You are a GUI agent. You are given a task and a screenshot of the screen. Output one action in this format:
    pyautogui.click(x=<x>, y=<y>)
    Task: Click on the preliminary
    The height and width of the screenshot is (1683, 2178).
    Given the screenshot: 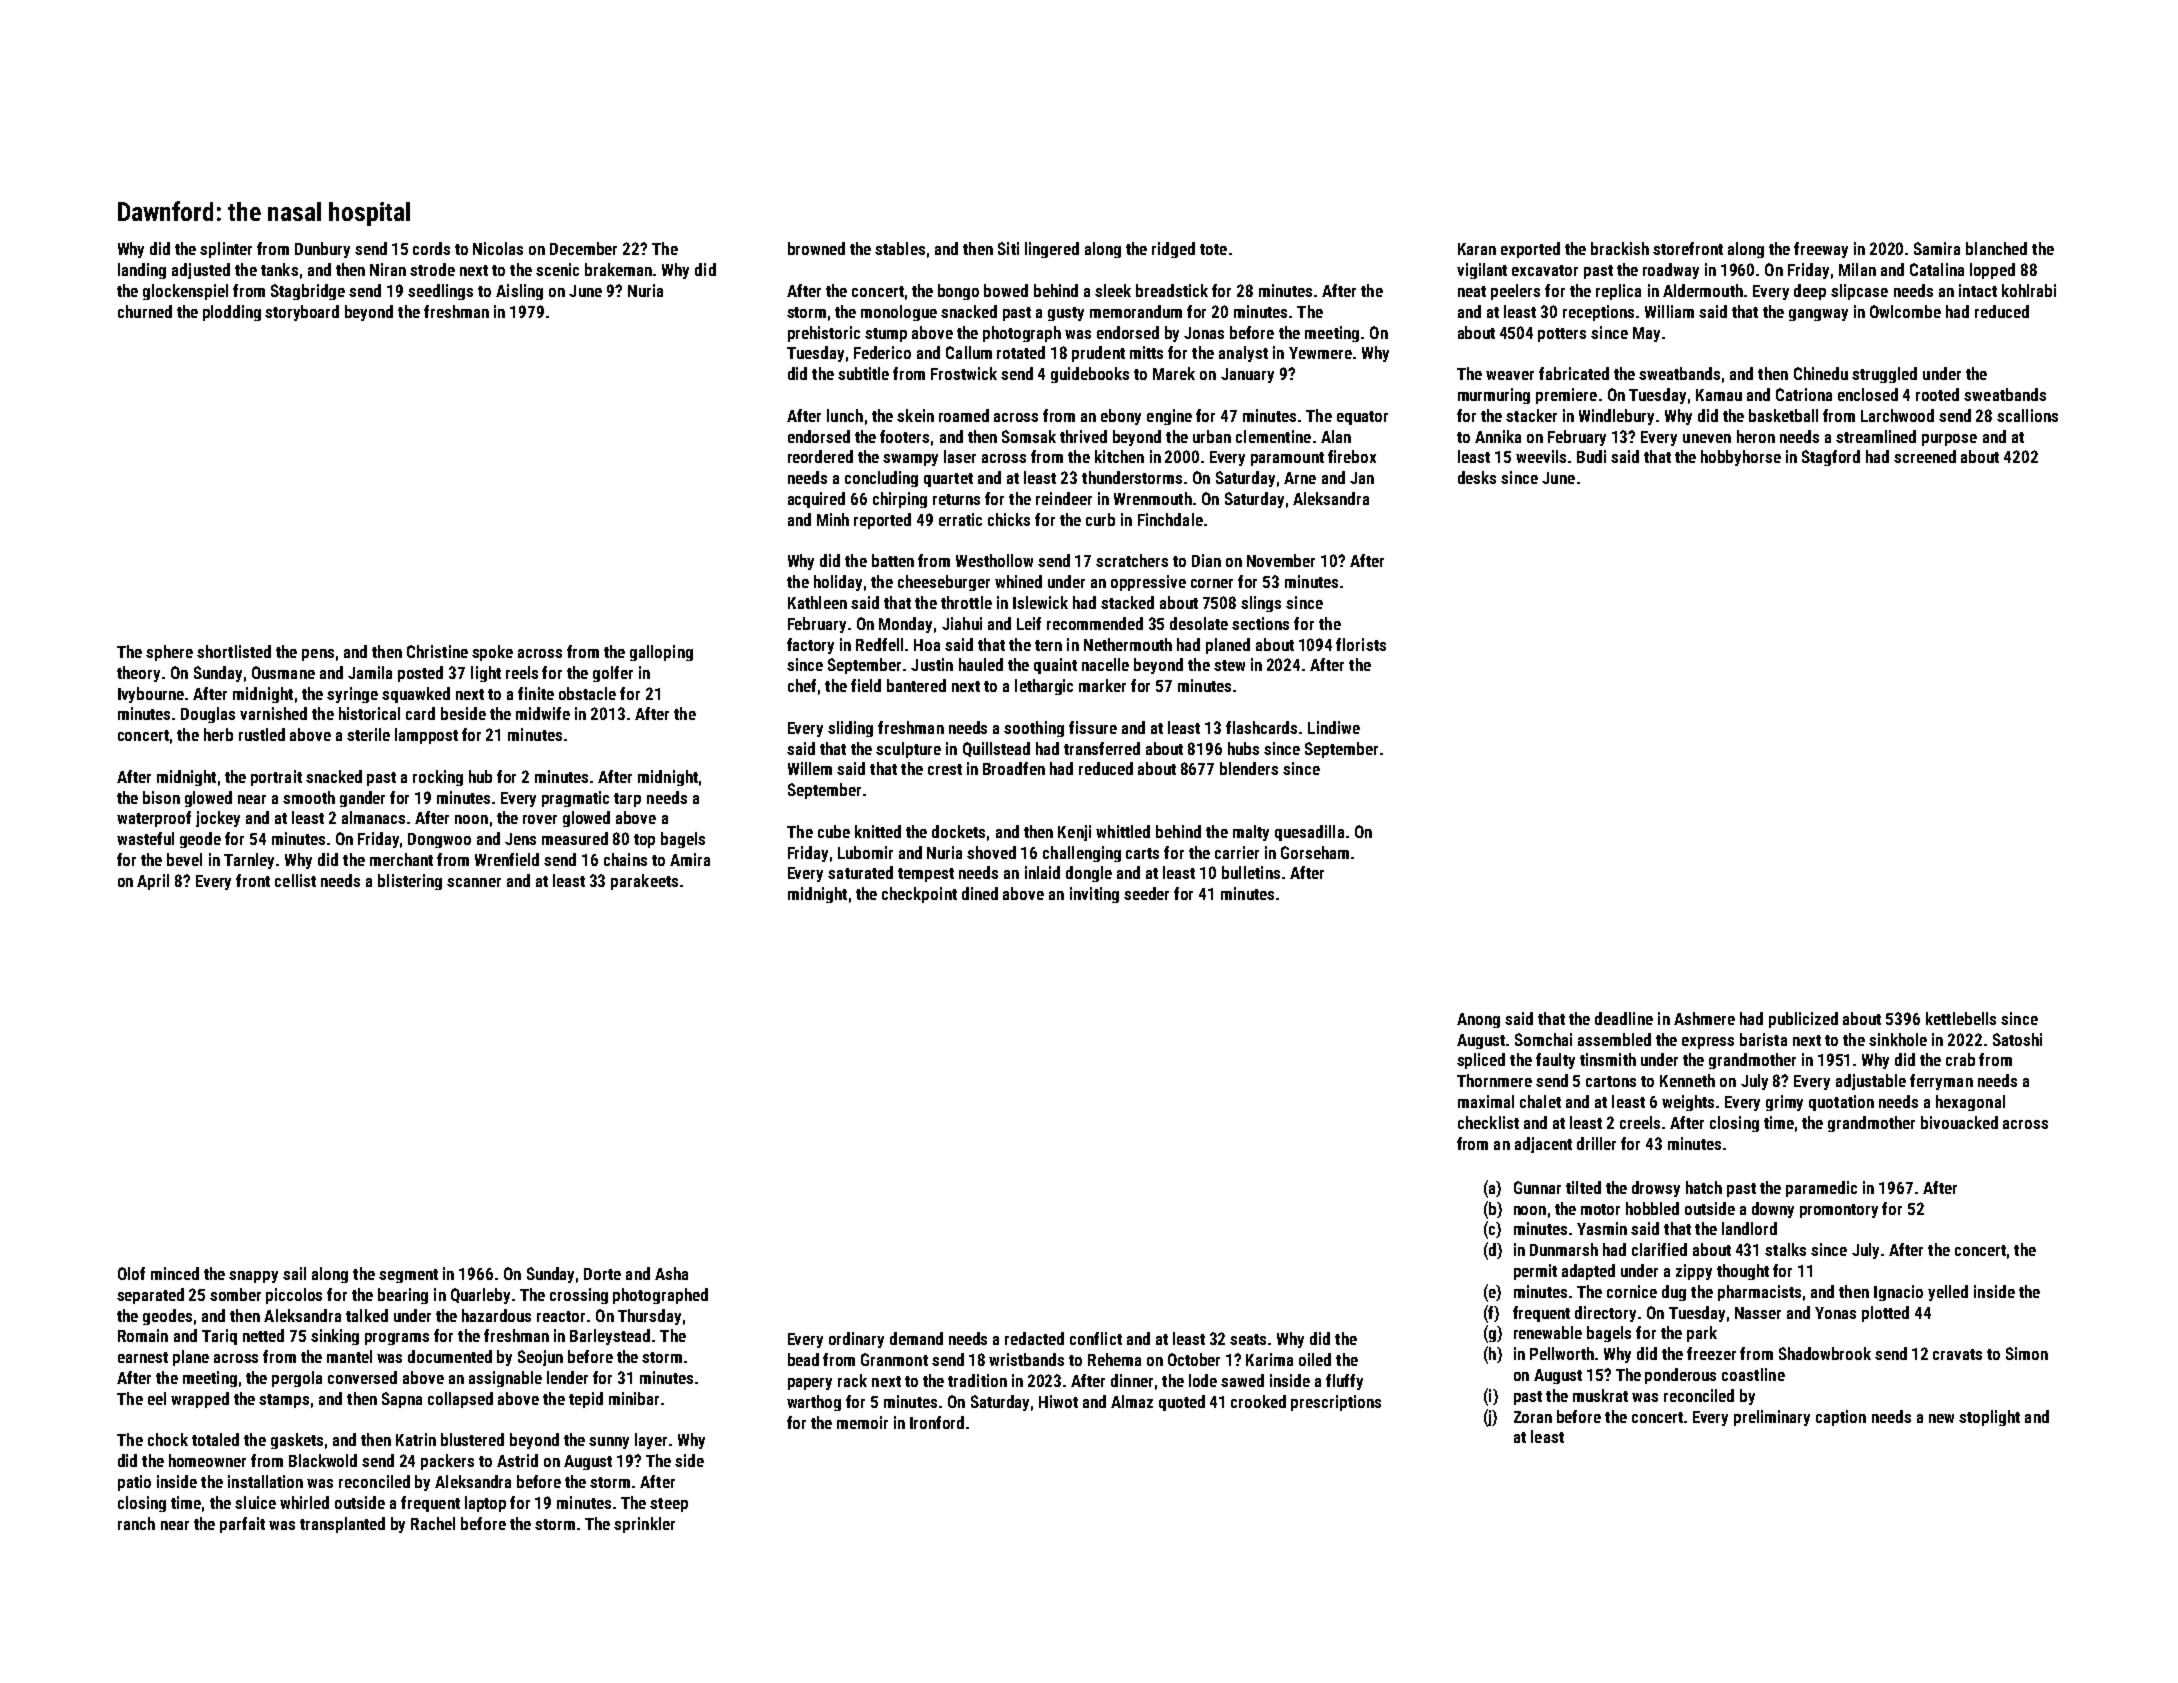 What is the action you would take?
    pyautogui.click(x=1772, y=1418)
